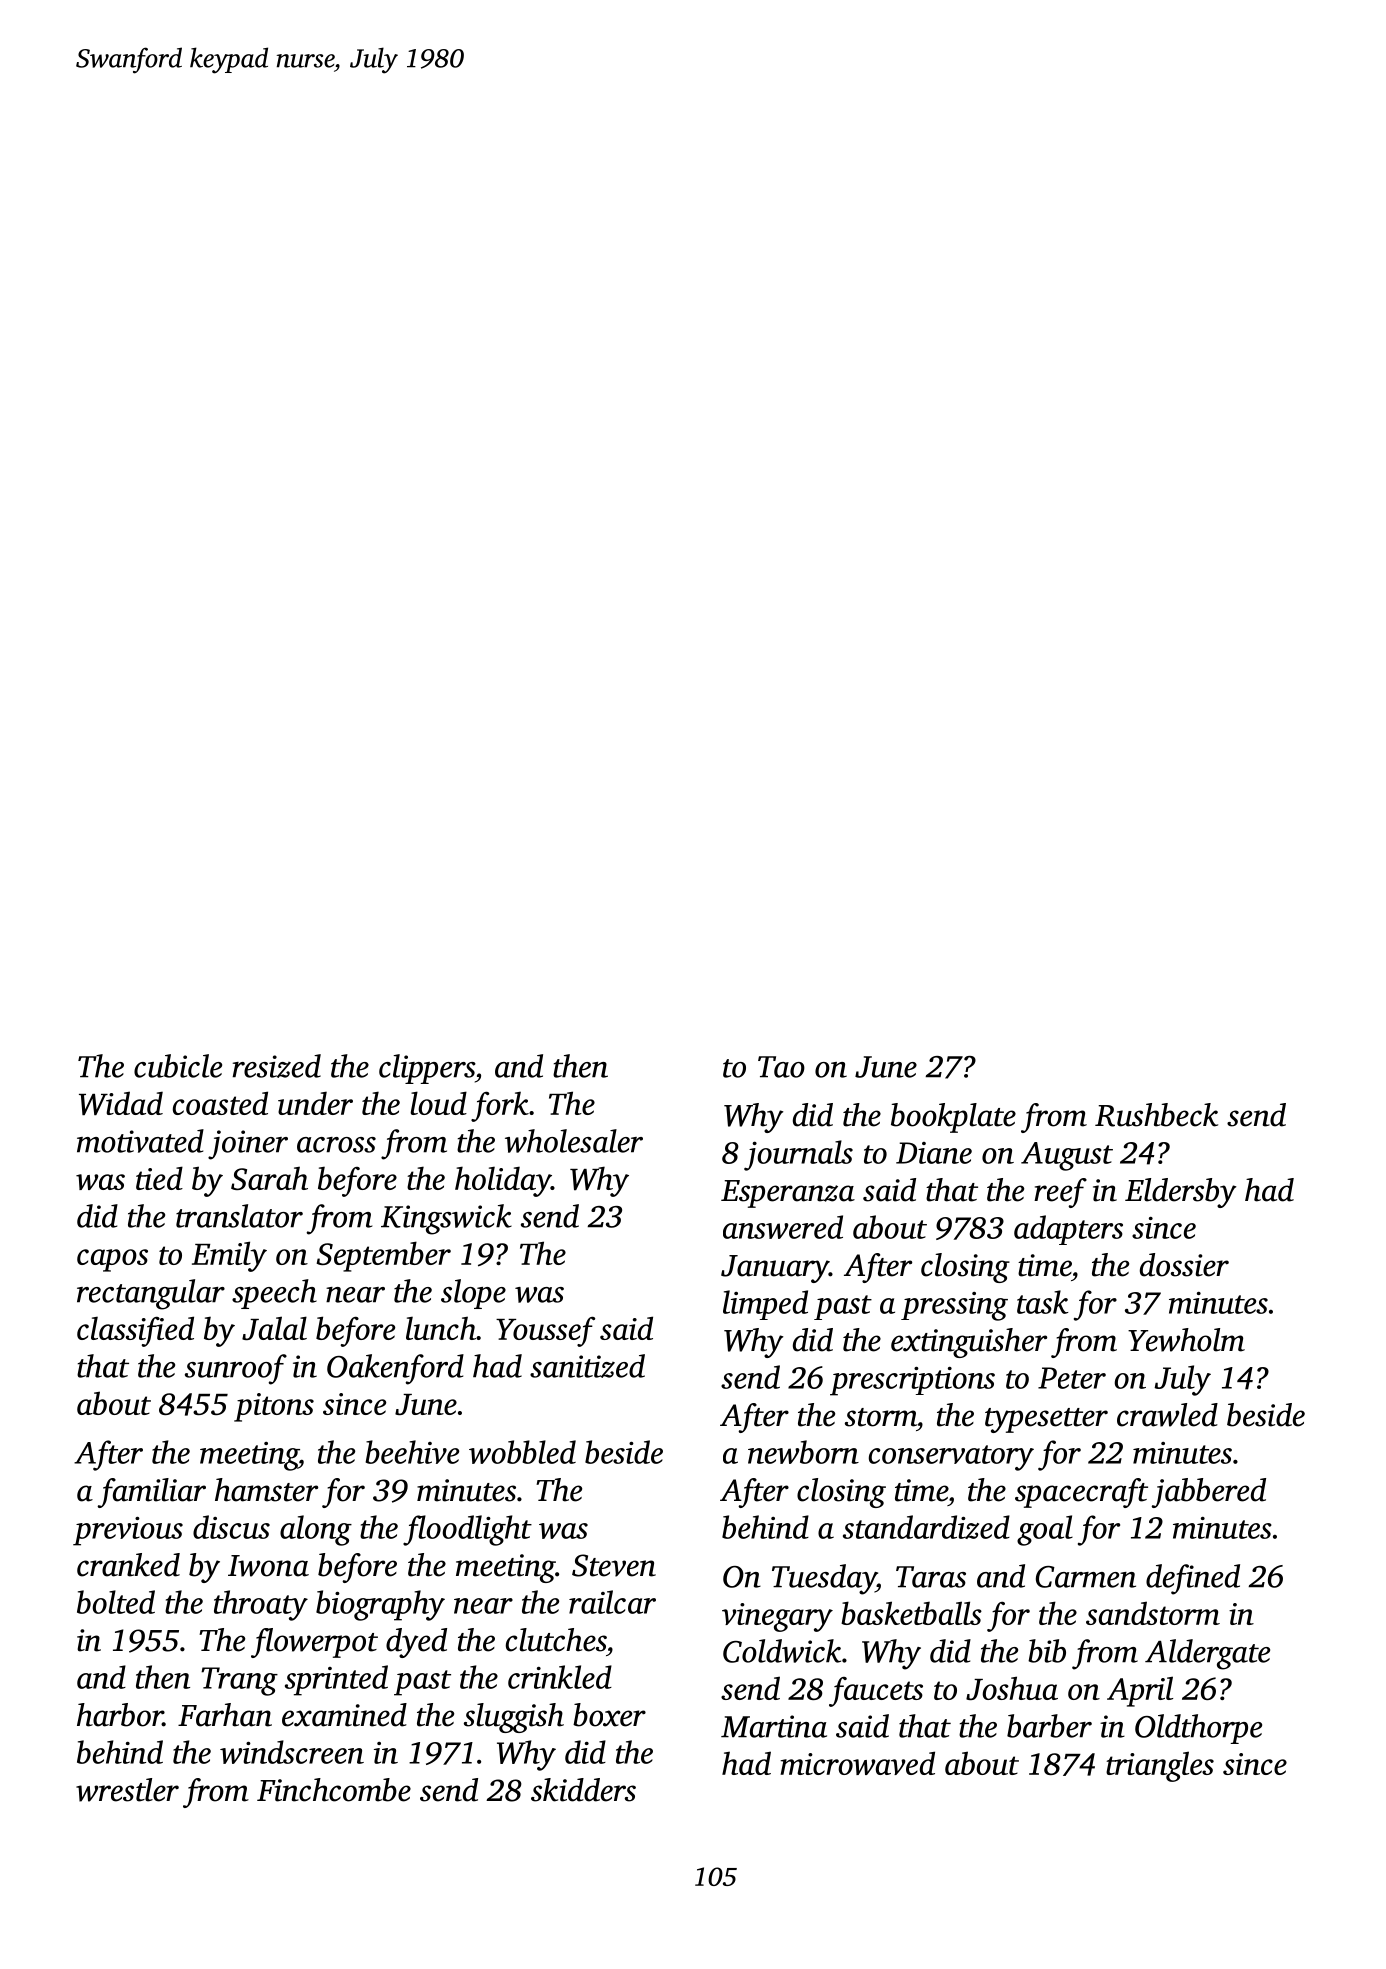 Image resolution: width=1386 pixels, height=1969 pixels. I want to click on microwaved, so click(857, 1763).
